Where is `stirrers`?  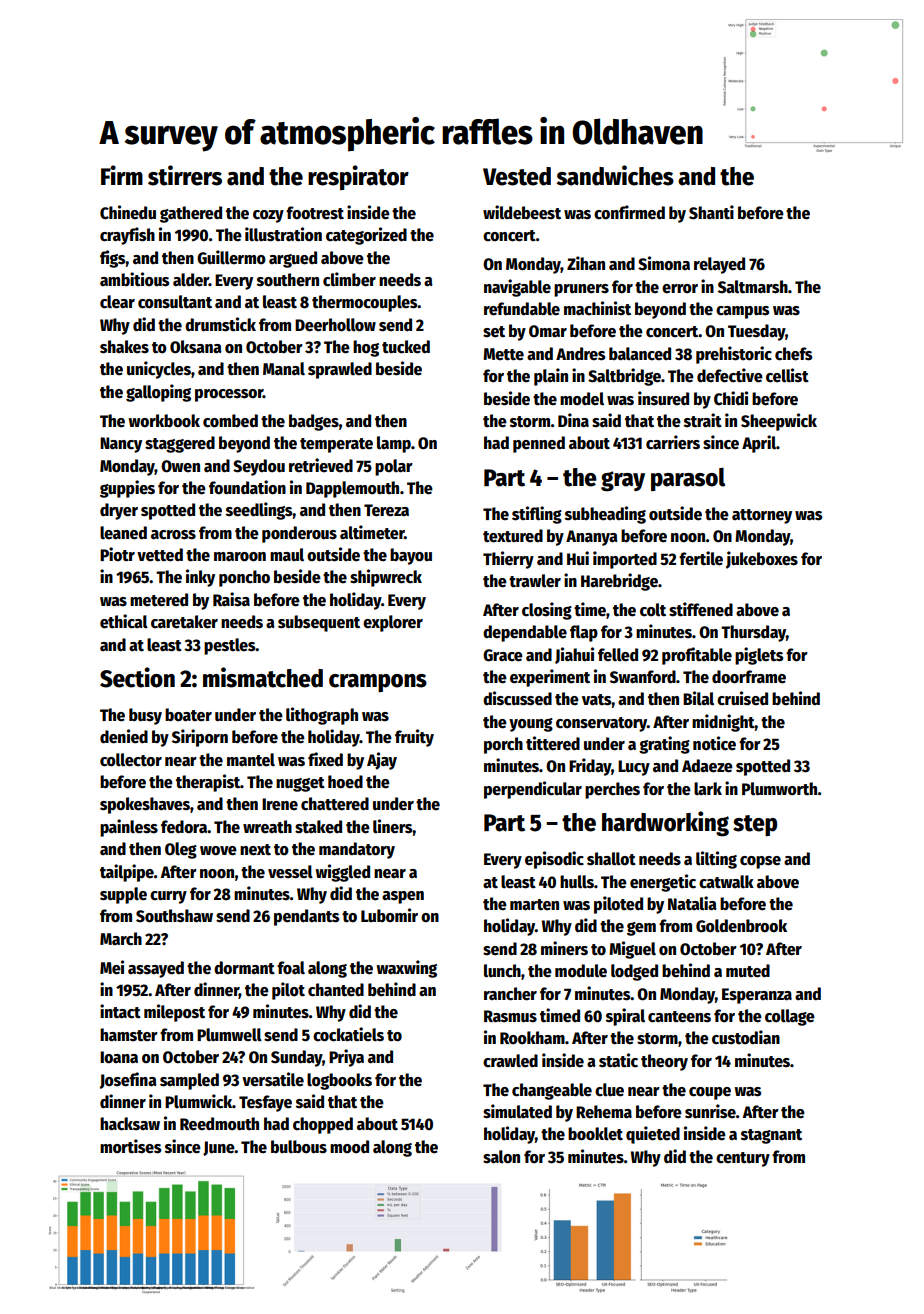 stirrers is located at coordinates (185, 175).
